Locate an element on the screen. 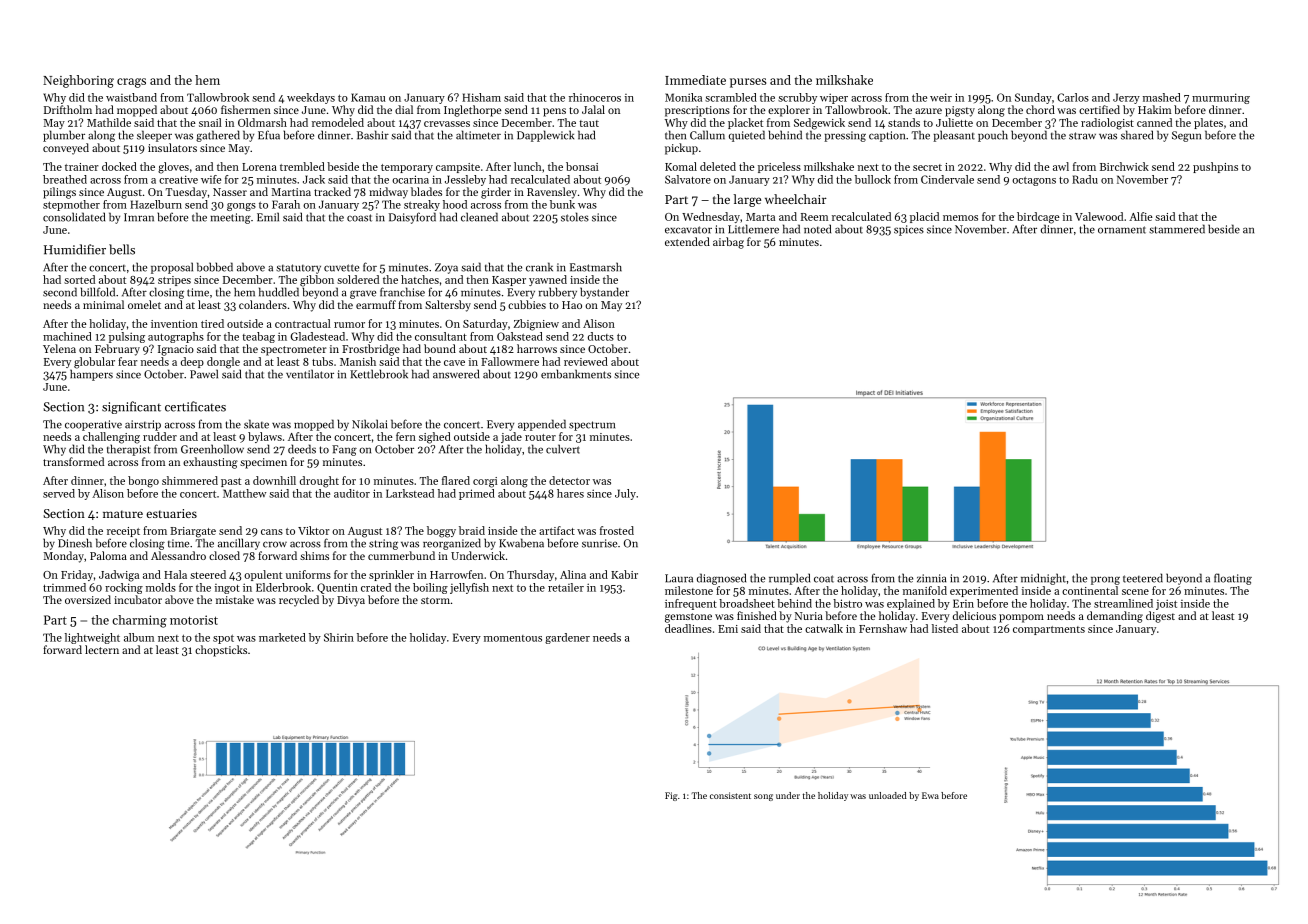 Image resolution: width=1308 pixels, height=924 pixels. string is located at coordinates (383, 544).
